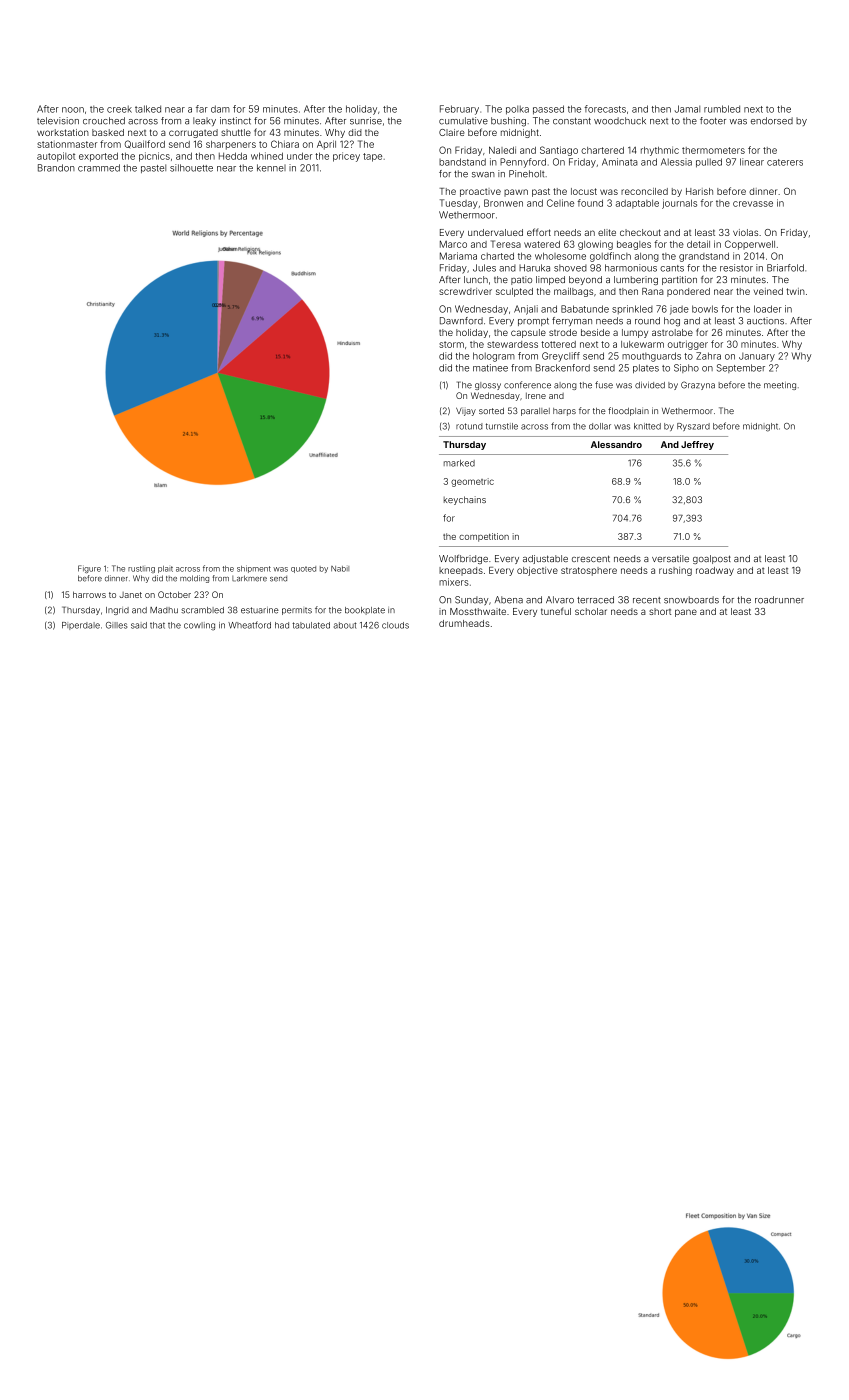 The image size is (849, 1400). I want to click on crammed, so click(99, 168).
